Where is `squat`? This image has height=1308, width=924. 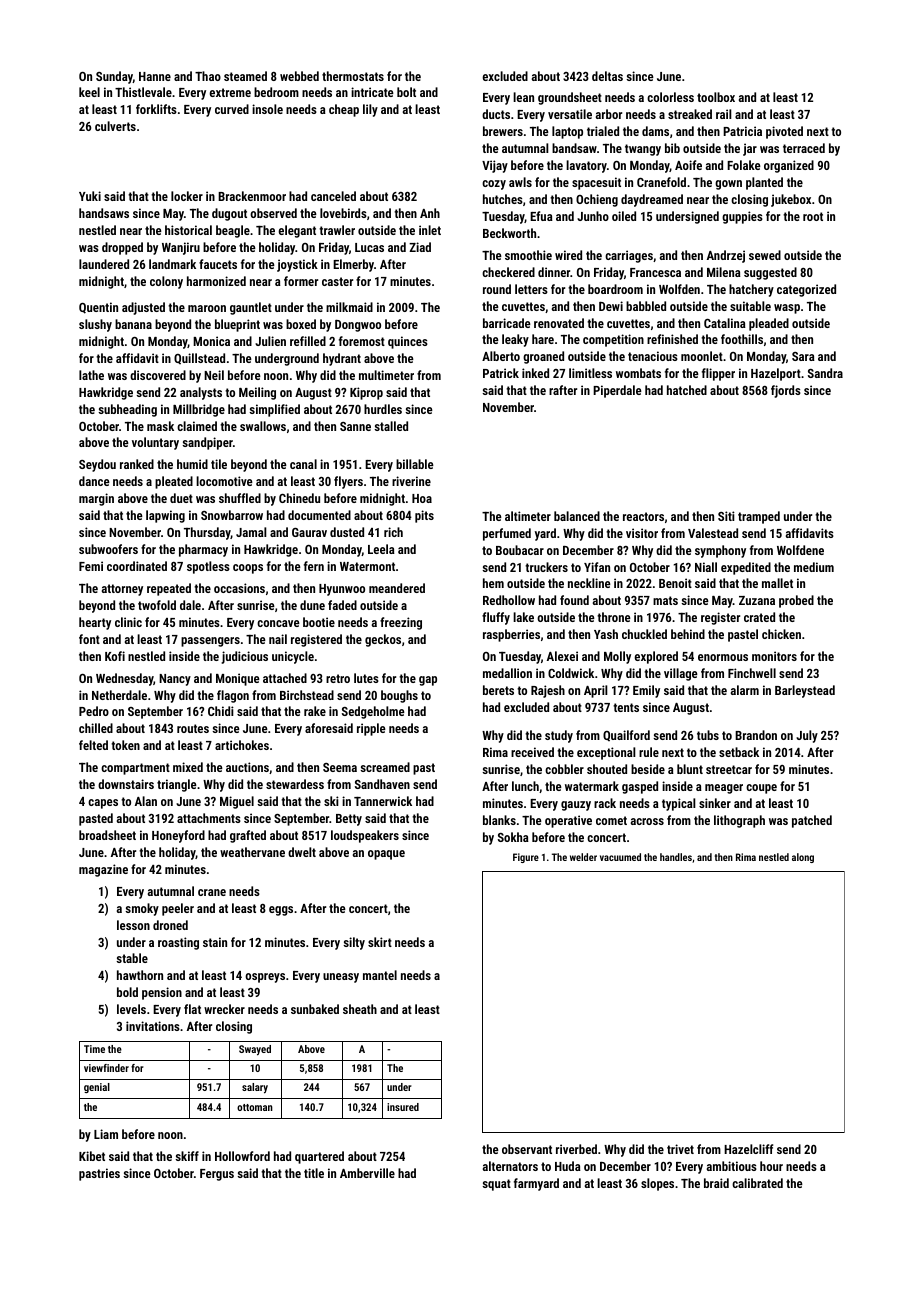 squat is located at coordinates (496, 1185).
